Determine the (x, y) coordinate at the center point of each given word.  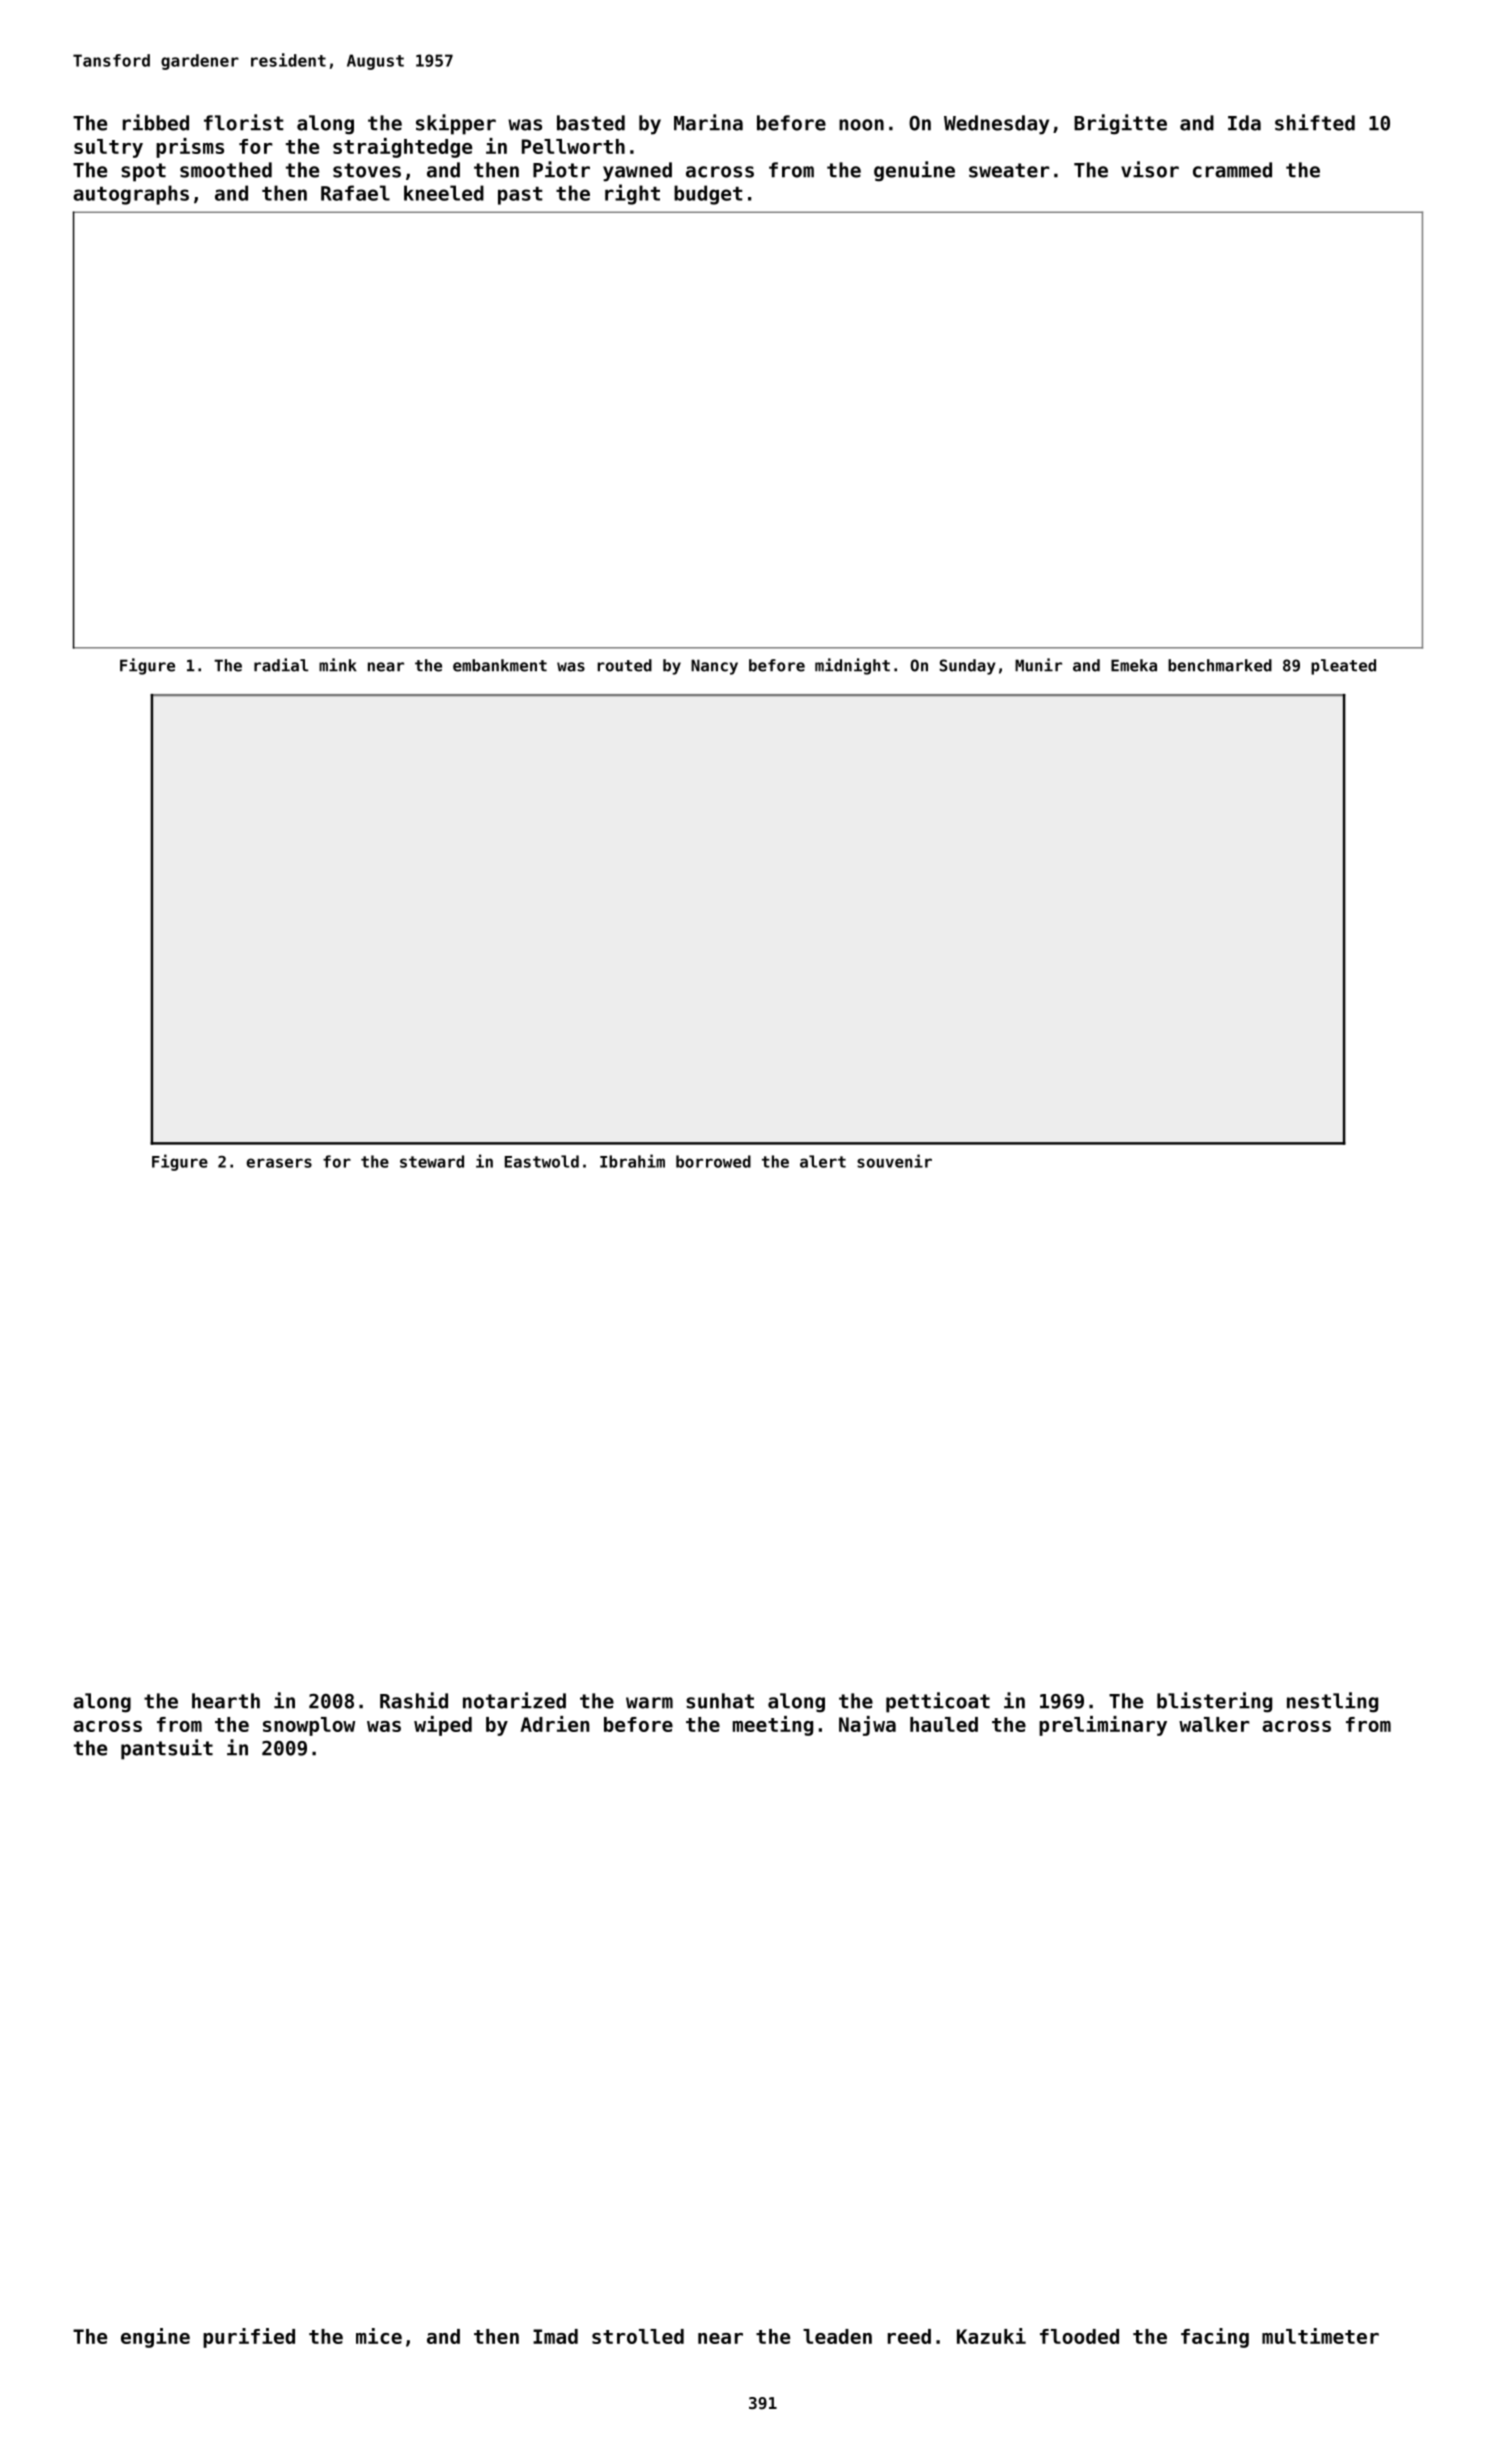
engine (155, 2338)
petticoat (938, 1702)
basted (591, 123)
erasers (279, 1163)
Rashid (414, 1700)
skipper (456, 124)
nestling (1332, 1702)
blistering (1214, 1702)
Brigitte (1120, 124)
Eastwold (542, 1161)
